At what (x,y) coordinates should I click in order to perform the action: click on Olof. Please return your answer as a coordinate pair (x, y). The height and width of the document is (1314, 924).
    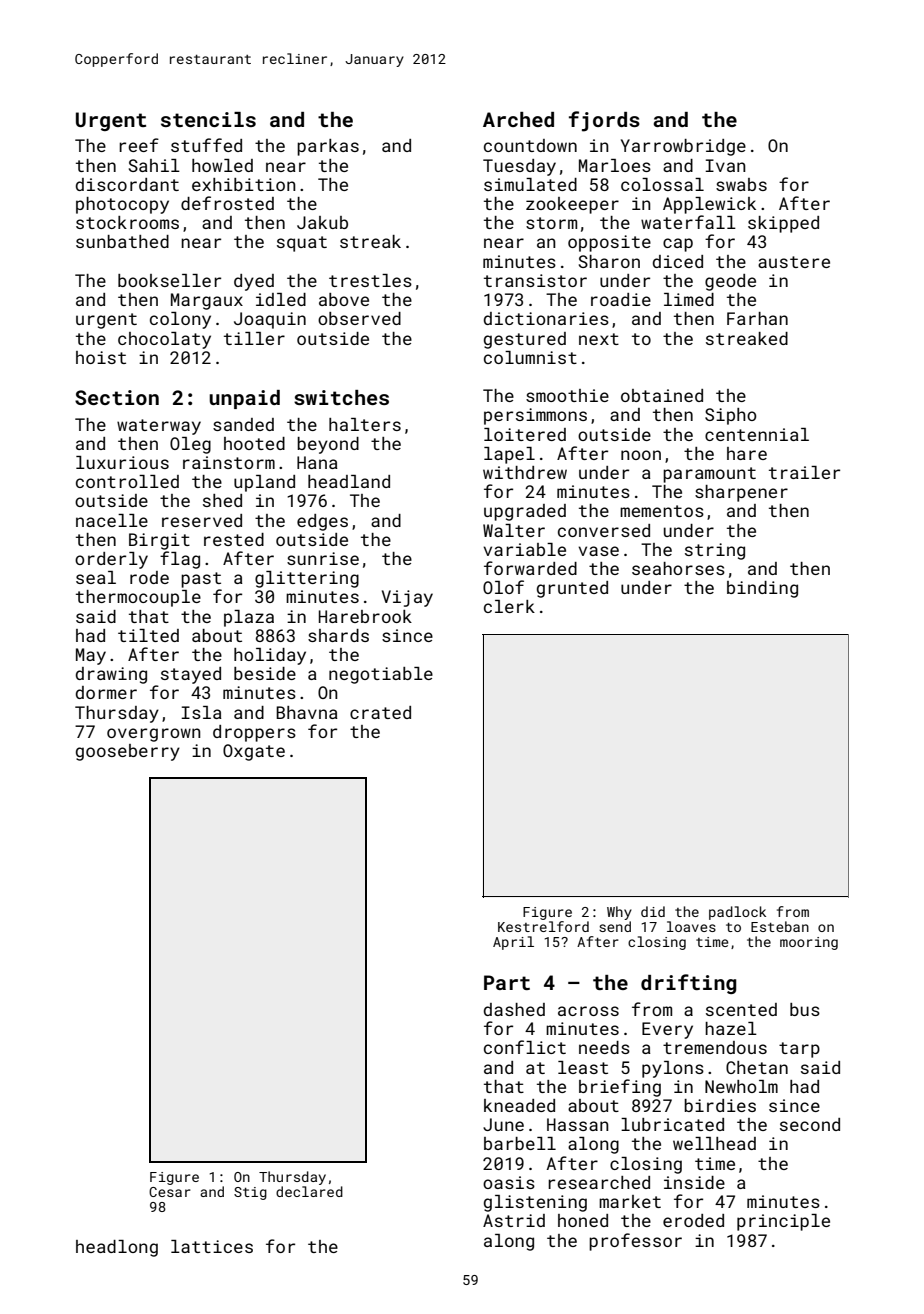
    Looking at the image, I should click on (503, 587).
